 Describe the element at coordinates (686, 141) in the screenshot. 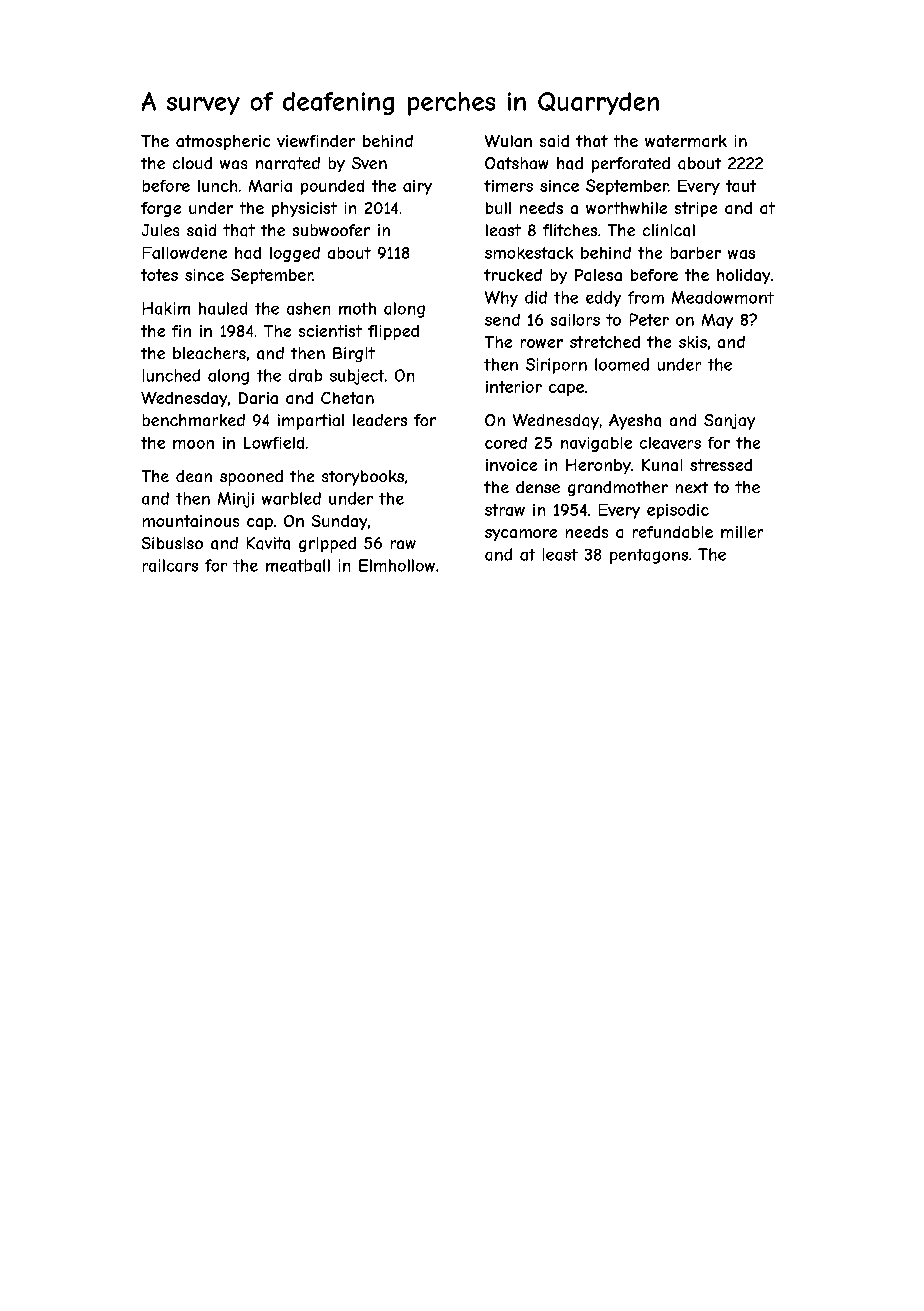

I see `watermark` at that location.
